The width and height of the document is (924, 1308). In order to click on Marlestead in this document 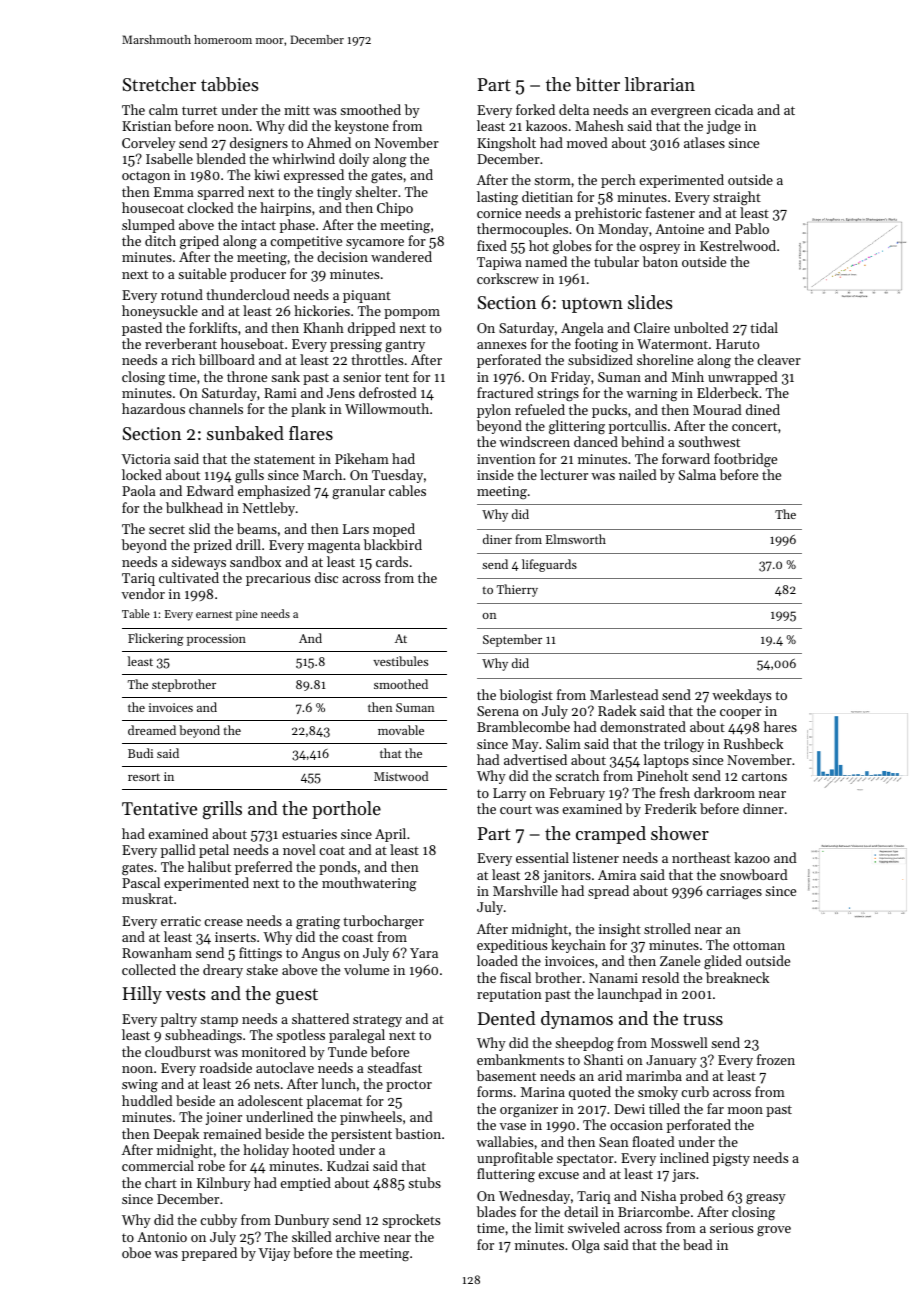, I will do `click(624, 694)`.
